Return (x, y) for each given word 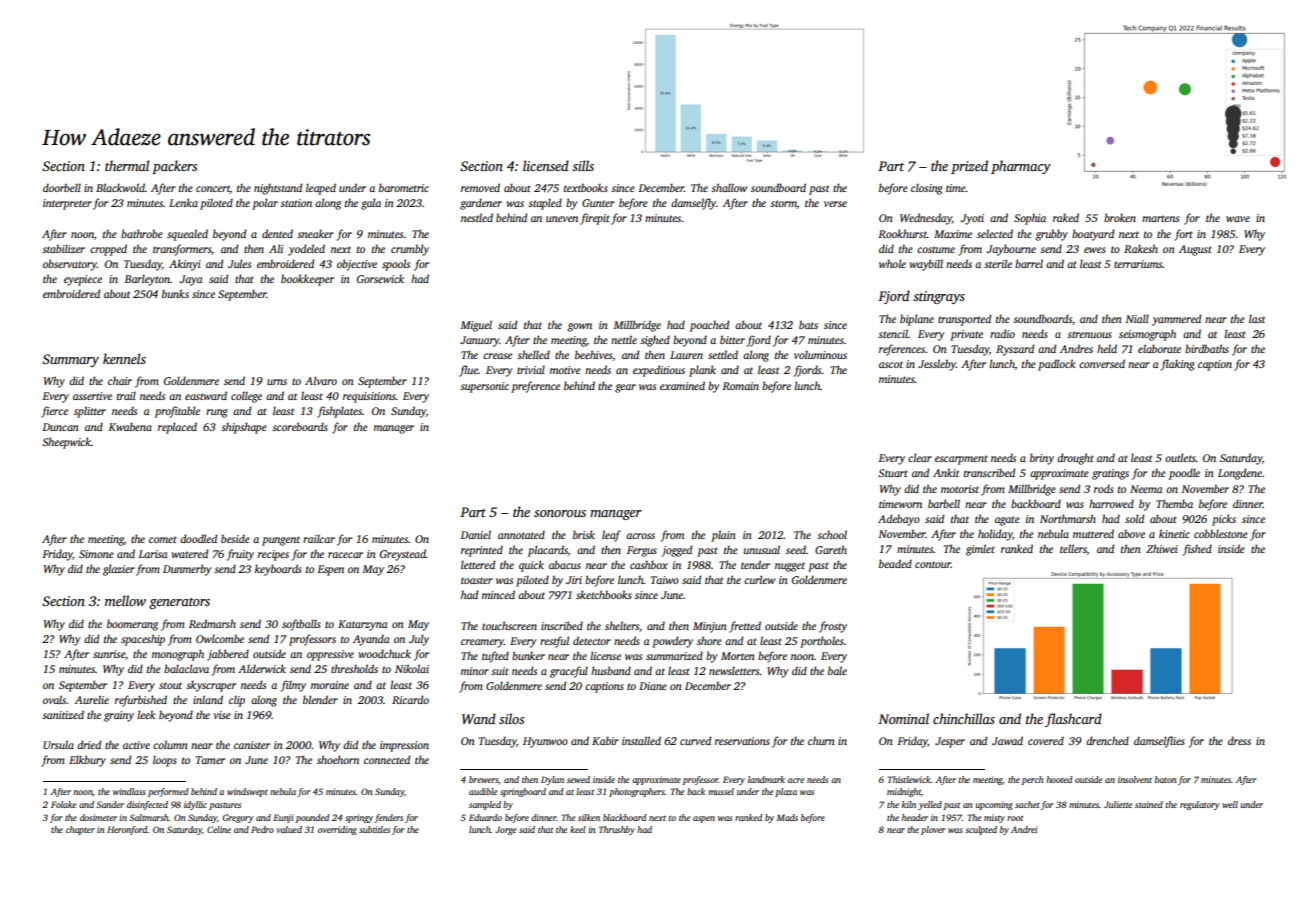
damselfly (693, 204)
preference (535, 387)
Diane (653, 686)
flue (468, 371)
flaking (1178, 365)
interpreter (67, 204)
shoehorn (338, 759)
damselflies (1159, 742)
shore (709, 640)
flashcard (1073, 720)
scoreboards (300, 426)
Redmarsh (212, 623)
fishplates (339, 412)
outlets (1180, 457)
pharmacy (1021, 167)
